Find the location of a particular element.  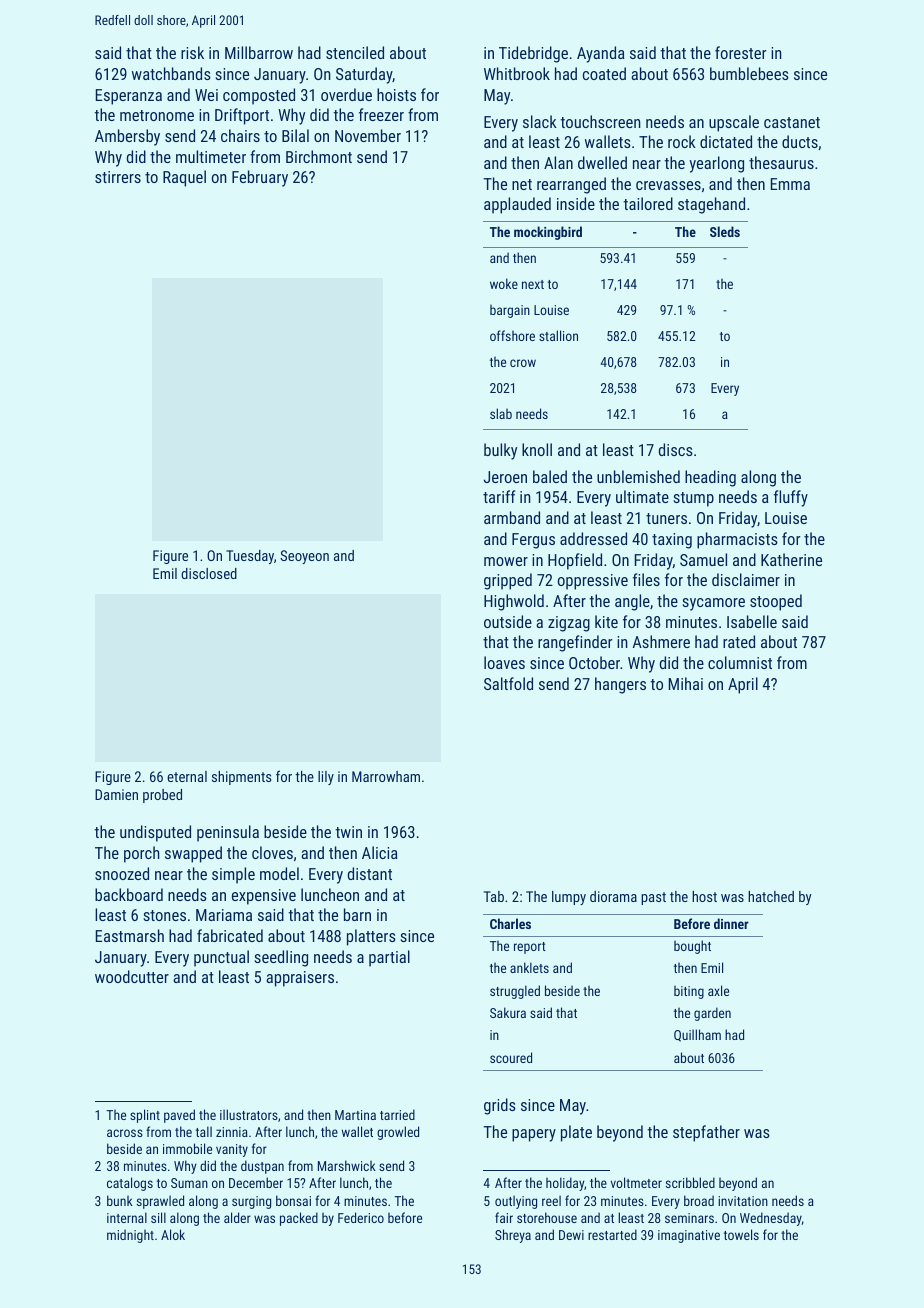

cloves is located at coordinates (272, 852).
